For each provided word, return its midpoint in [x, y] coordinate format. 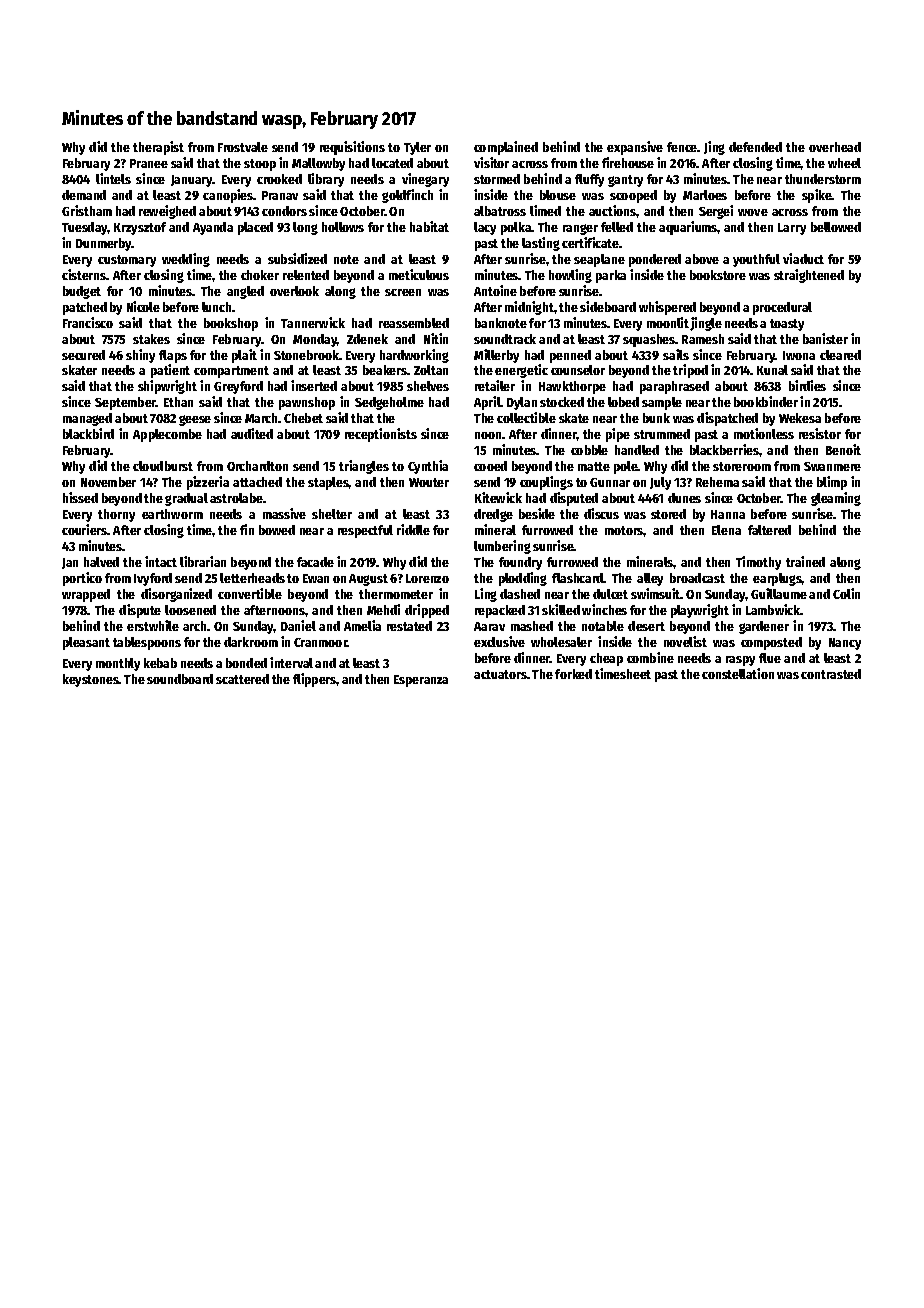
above [702, 259]
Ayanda [213, 228]
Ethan [178, 402]
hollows [343, 227]
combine [650, 657]
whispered [667, 308]
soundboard [180, 679]
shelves [428, 386]
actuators [500, 674]
